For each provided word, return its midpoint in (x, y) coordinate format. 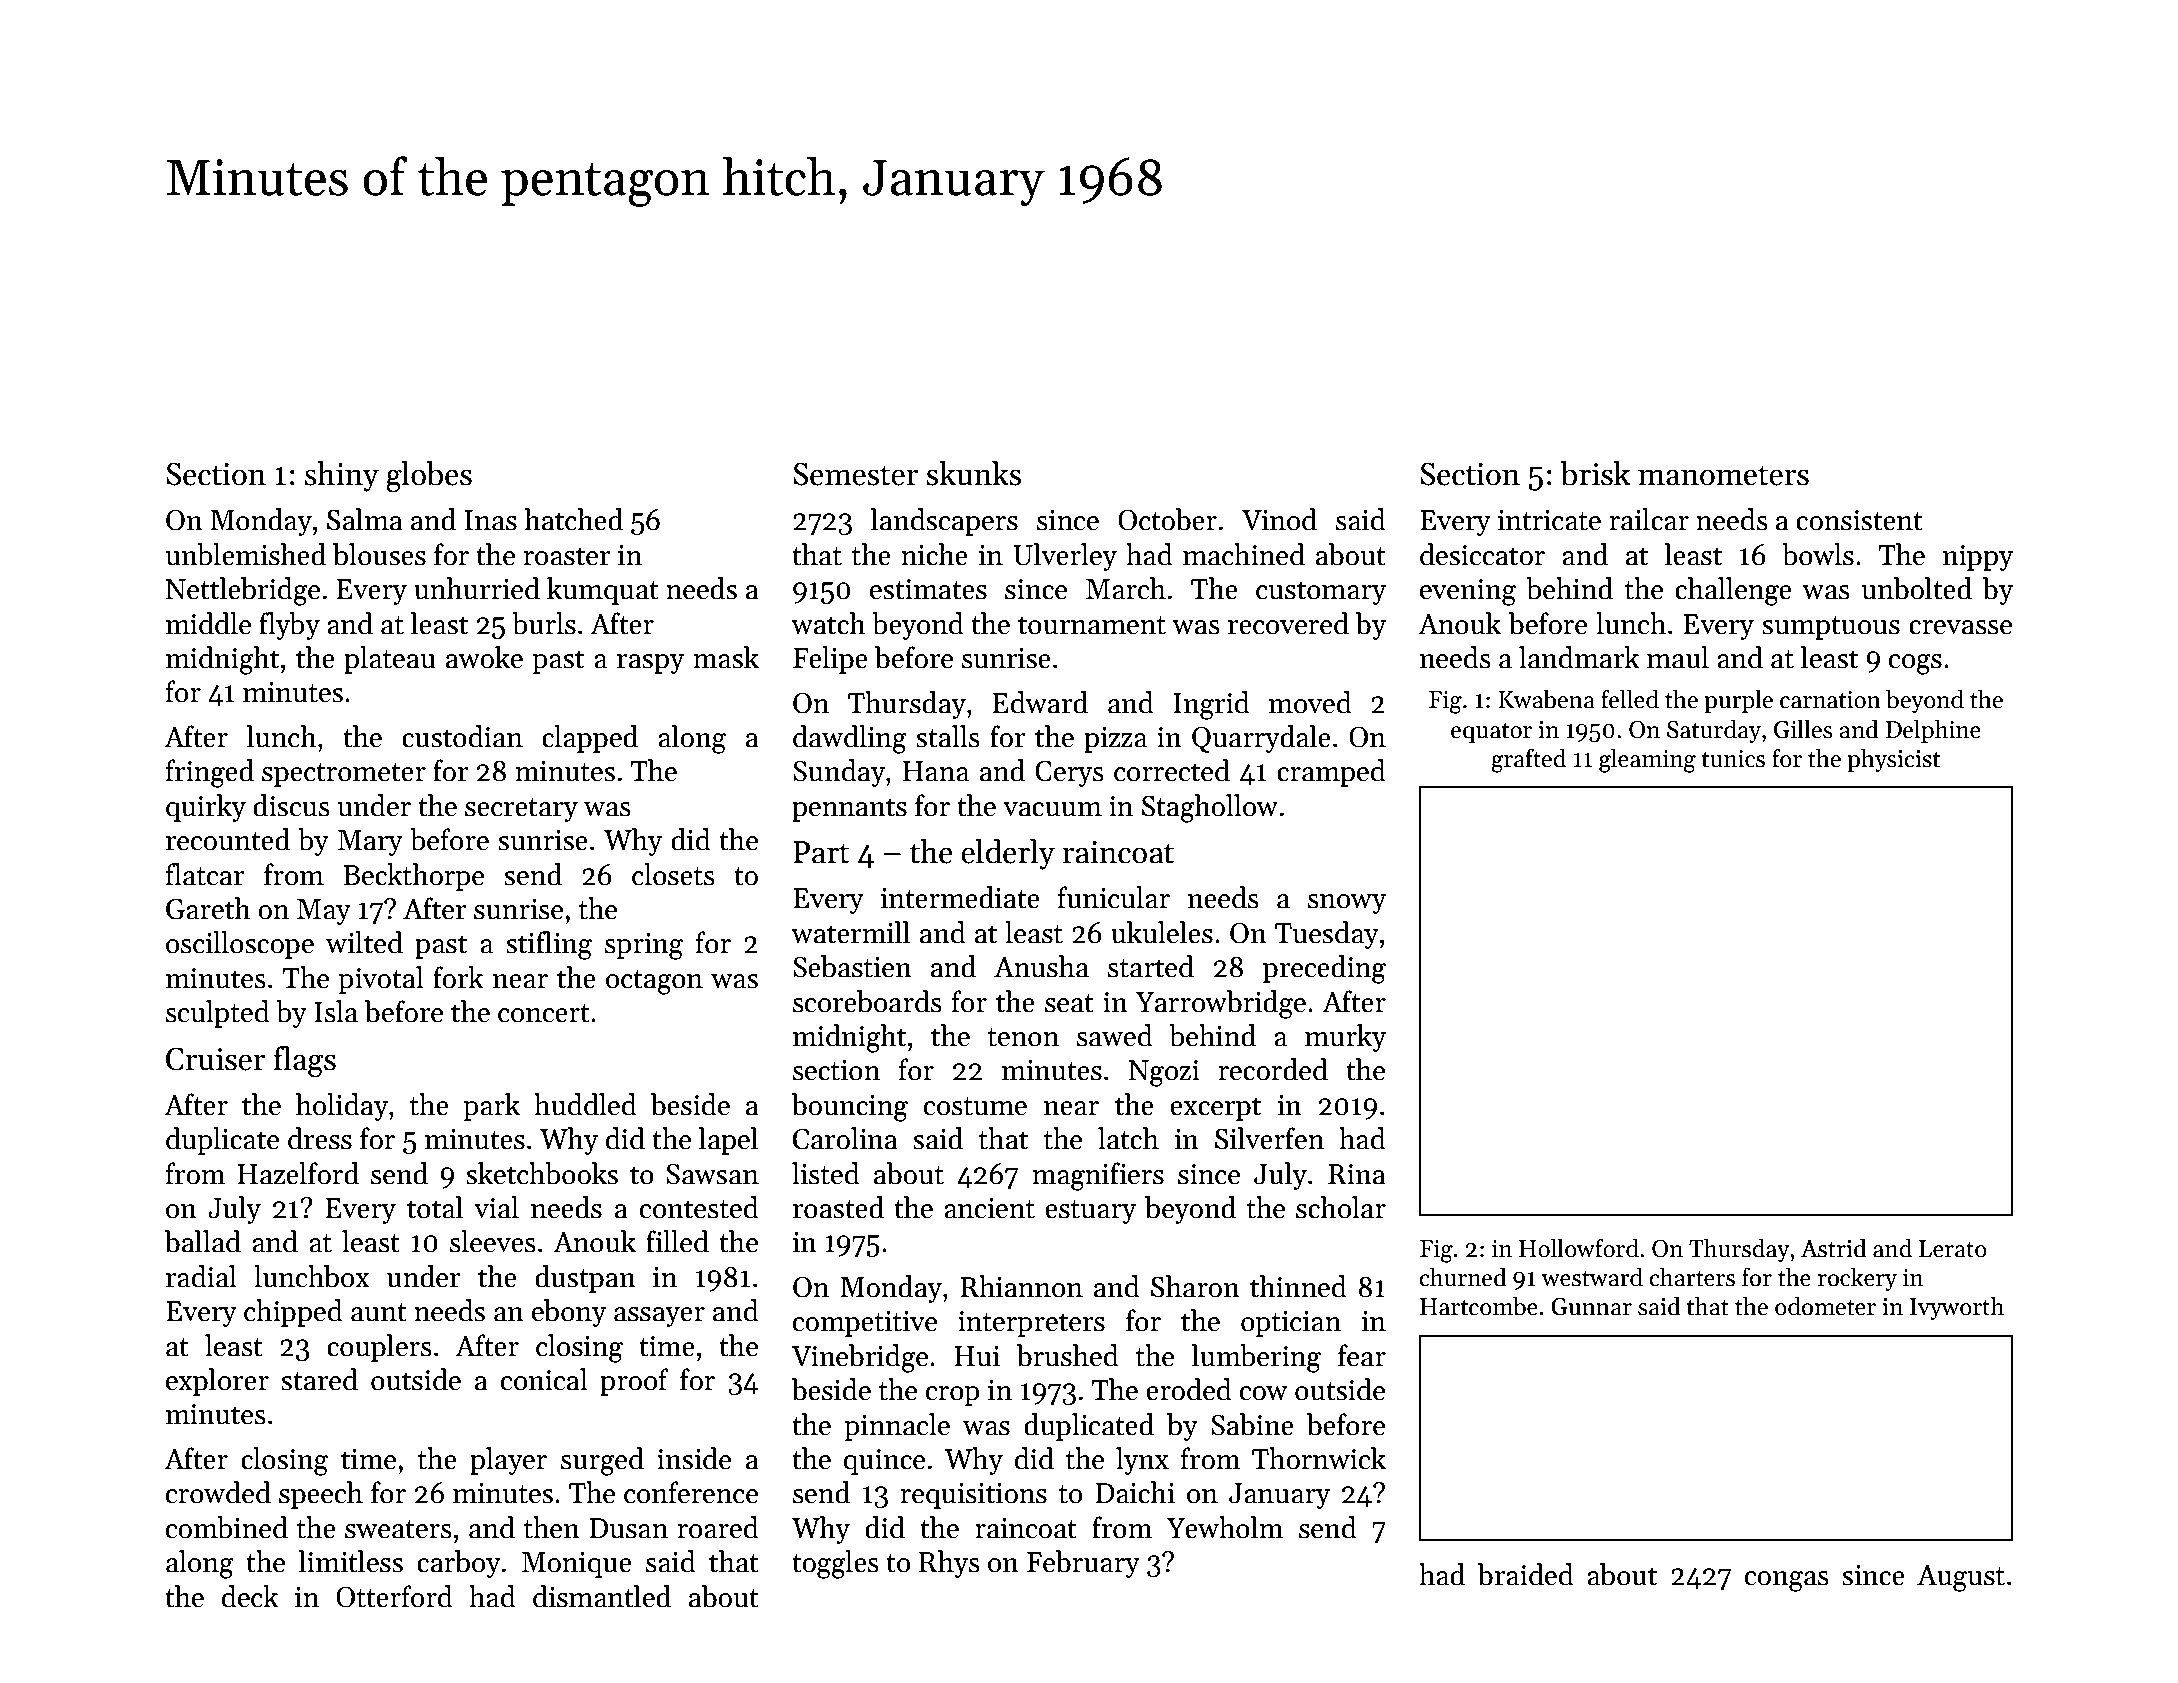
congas (1787, 1581)
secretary (521, 810)
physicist (1893, 760)
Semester (855, 474)
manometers (1723, 475)
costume (975, 1106)
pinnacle (897, 1427)
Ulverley (1065, 557)
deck (250, 1596)
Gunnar (1591, 1307)
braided (1526, 1574)
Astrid (1834, 1248)
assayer (659, 1317)
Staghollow (1210, 808)
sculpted (218, 1014)
